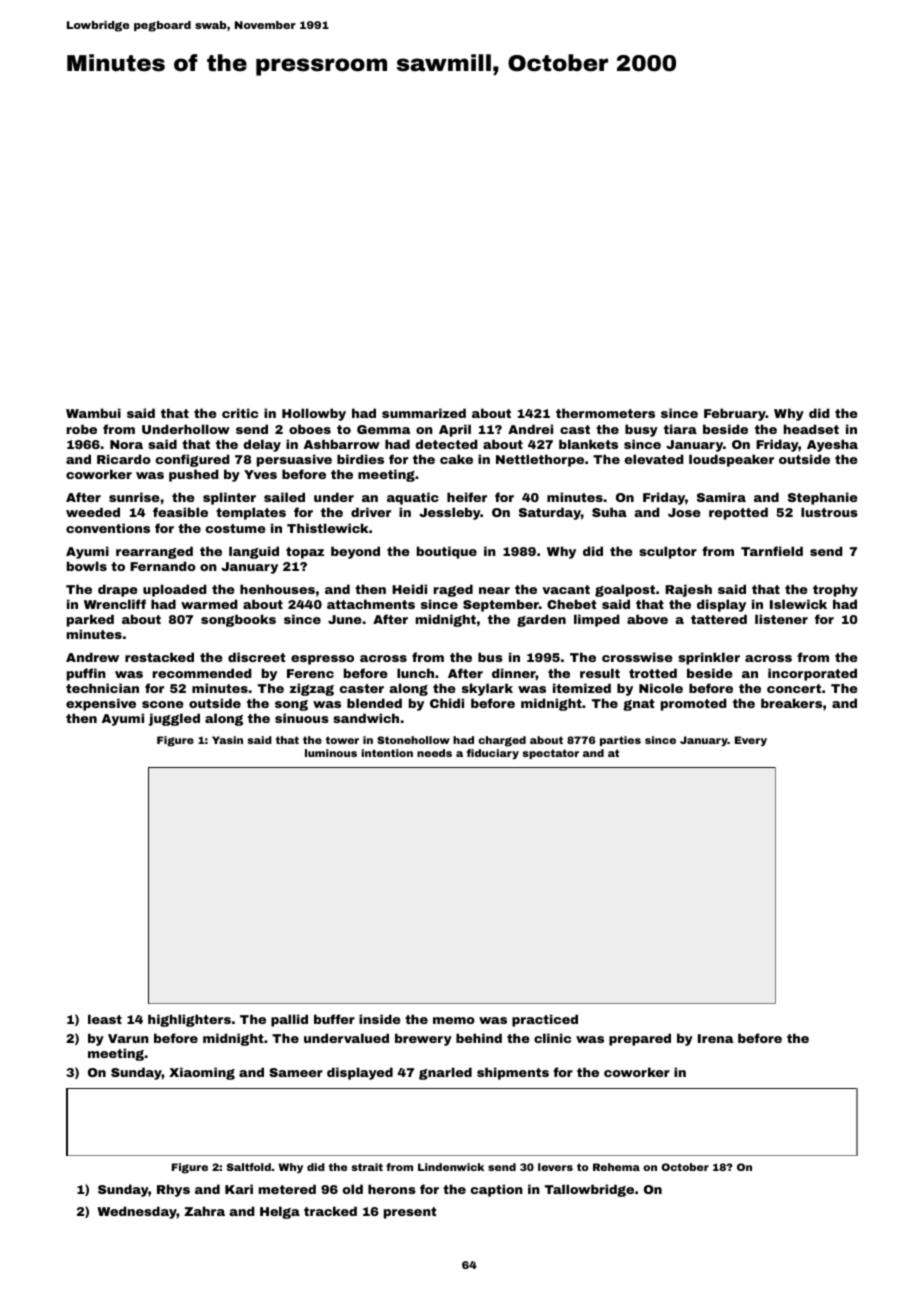 The height and width of the screenshot is (1308, 924). I want to click on Irena, so click(715, 1038).
